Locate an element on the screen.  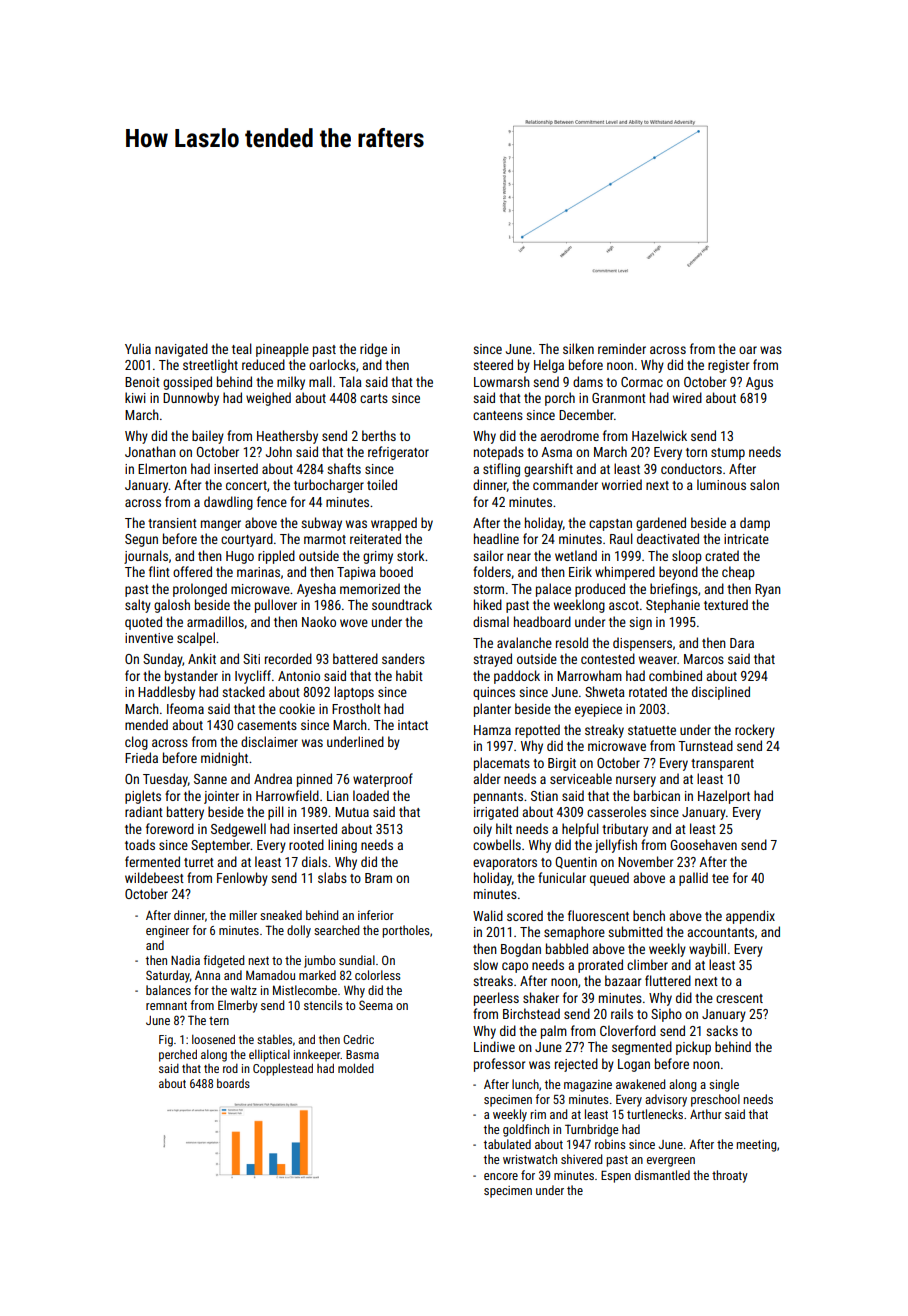
dismantled is located at coordinates (662, 1175).
